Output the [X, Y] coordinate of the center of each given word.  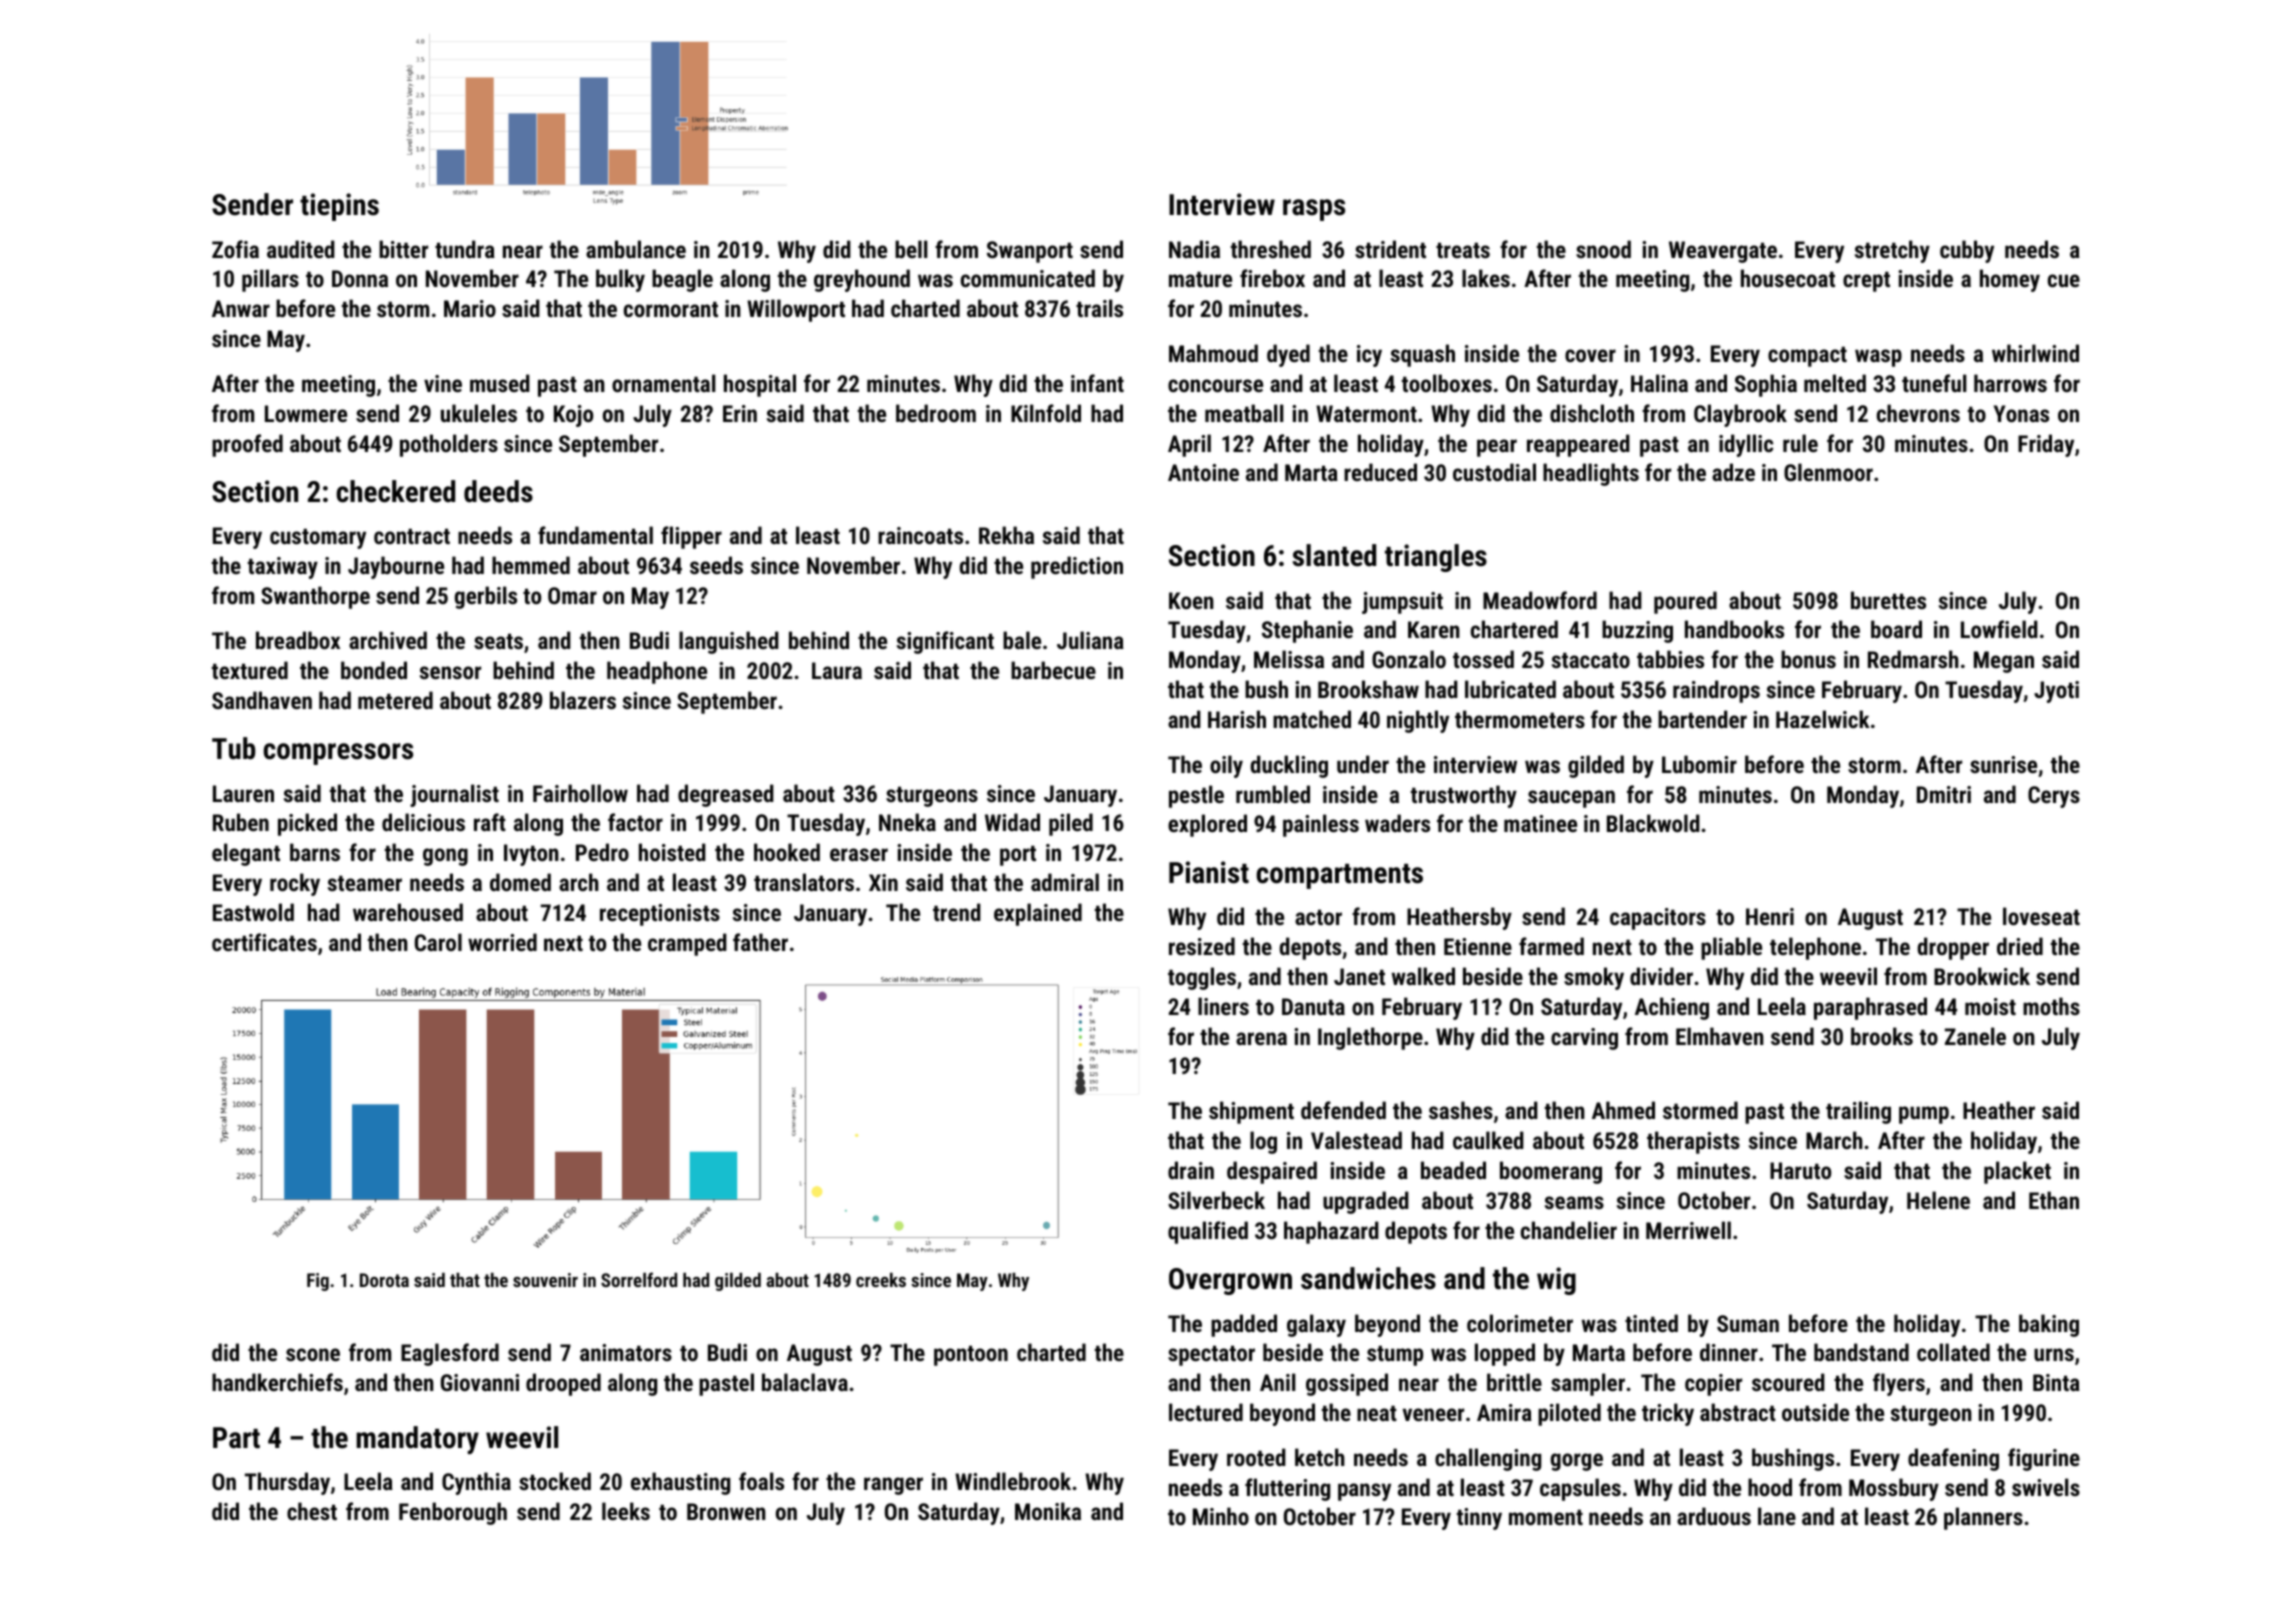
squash [1423, 355]
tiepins [339, 207]
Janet [1359, 976]
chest [312, 1511]
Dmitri [1944, 794]
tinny [1479, 1519]
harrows [2010, 383]
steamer [365, 883]
